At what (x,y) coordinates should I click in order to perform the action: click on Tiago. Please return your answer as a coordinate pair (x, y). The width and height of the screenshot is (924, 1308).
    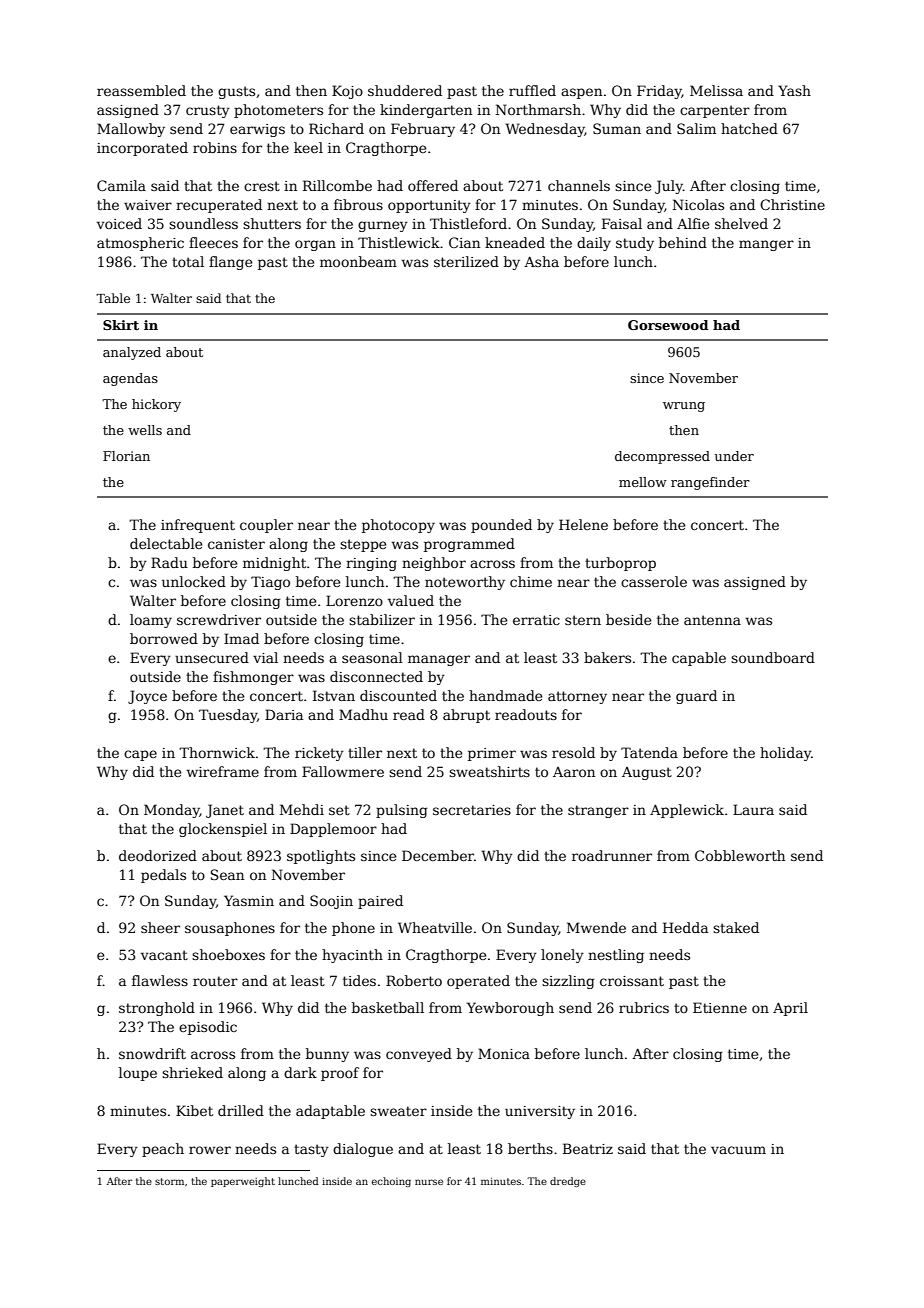
    Looking at the image, I should click on (270, 583).
